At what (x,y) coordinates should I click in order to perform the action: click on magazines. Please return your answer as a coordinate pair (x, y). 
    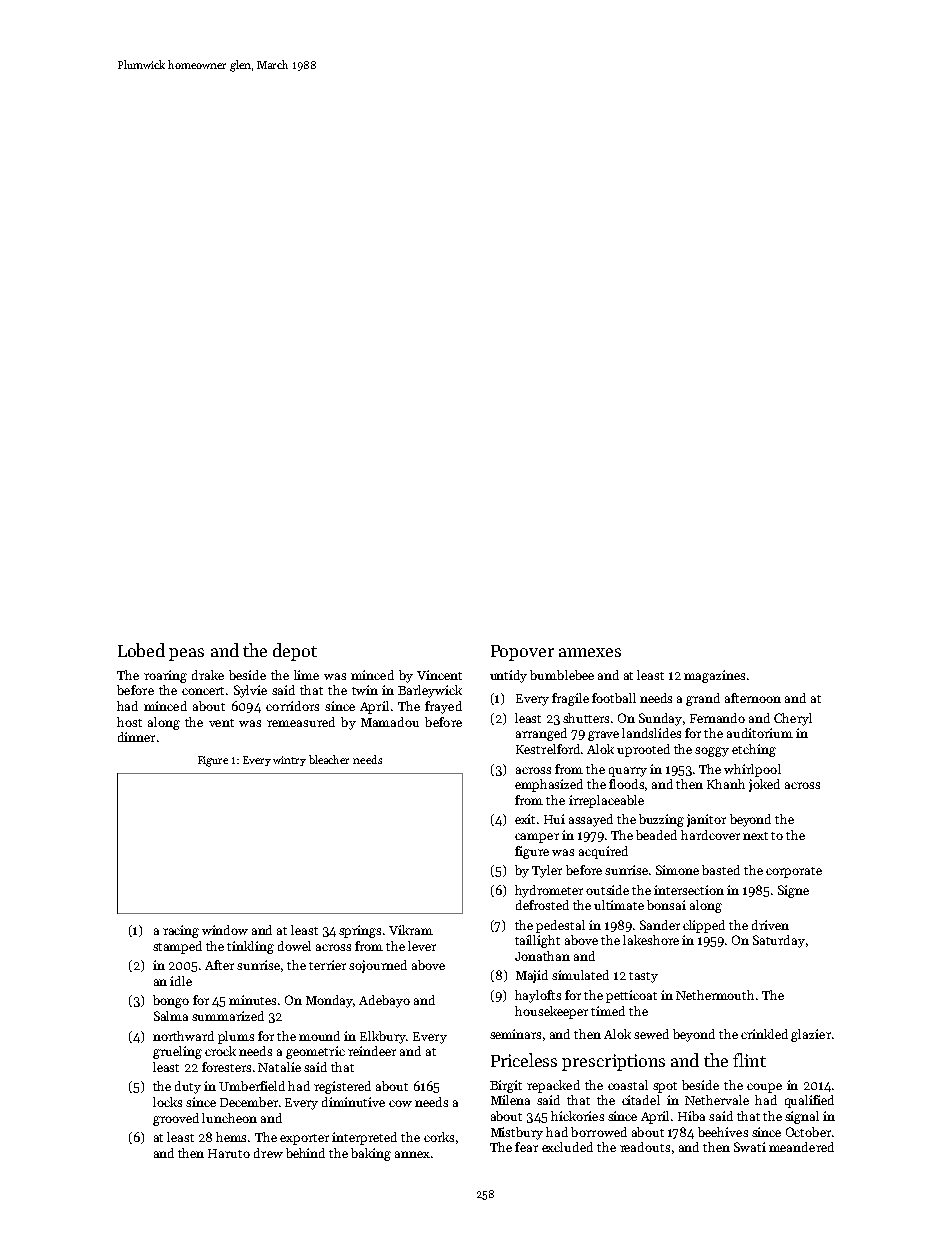
    Looking at the image, I should click on (714, 676).
